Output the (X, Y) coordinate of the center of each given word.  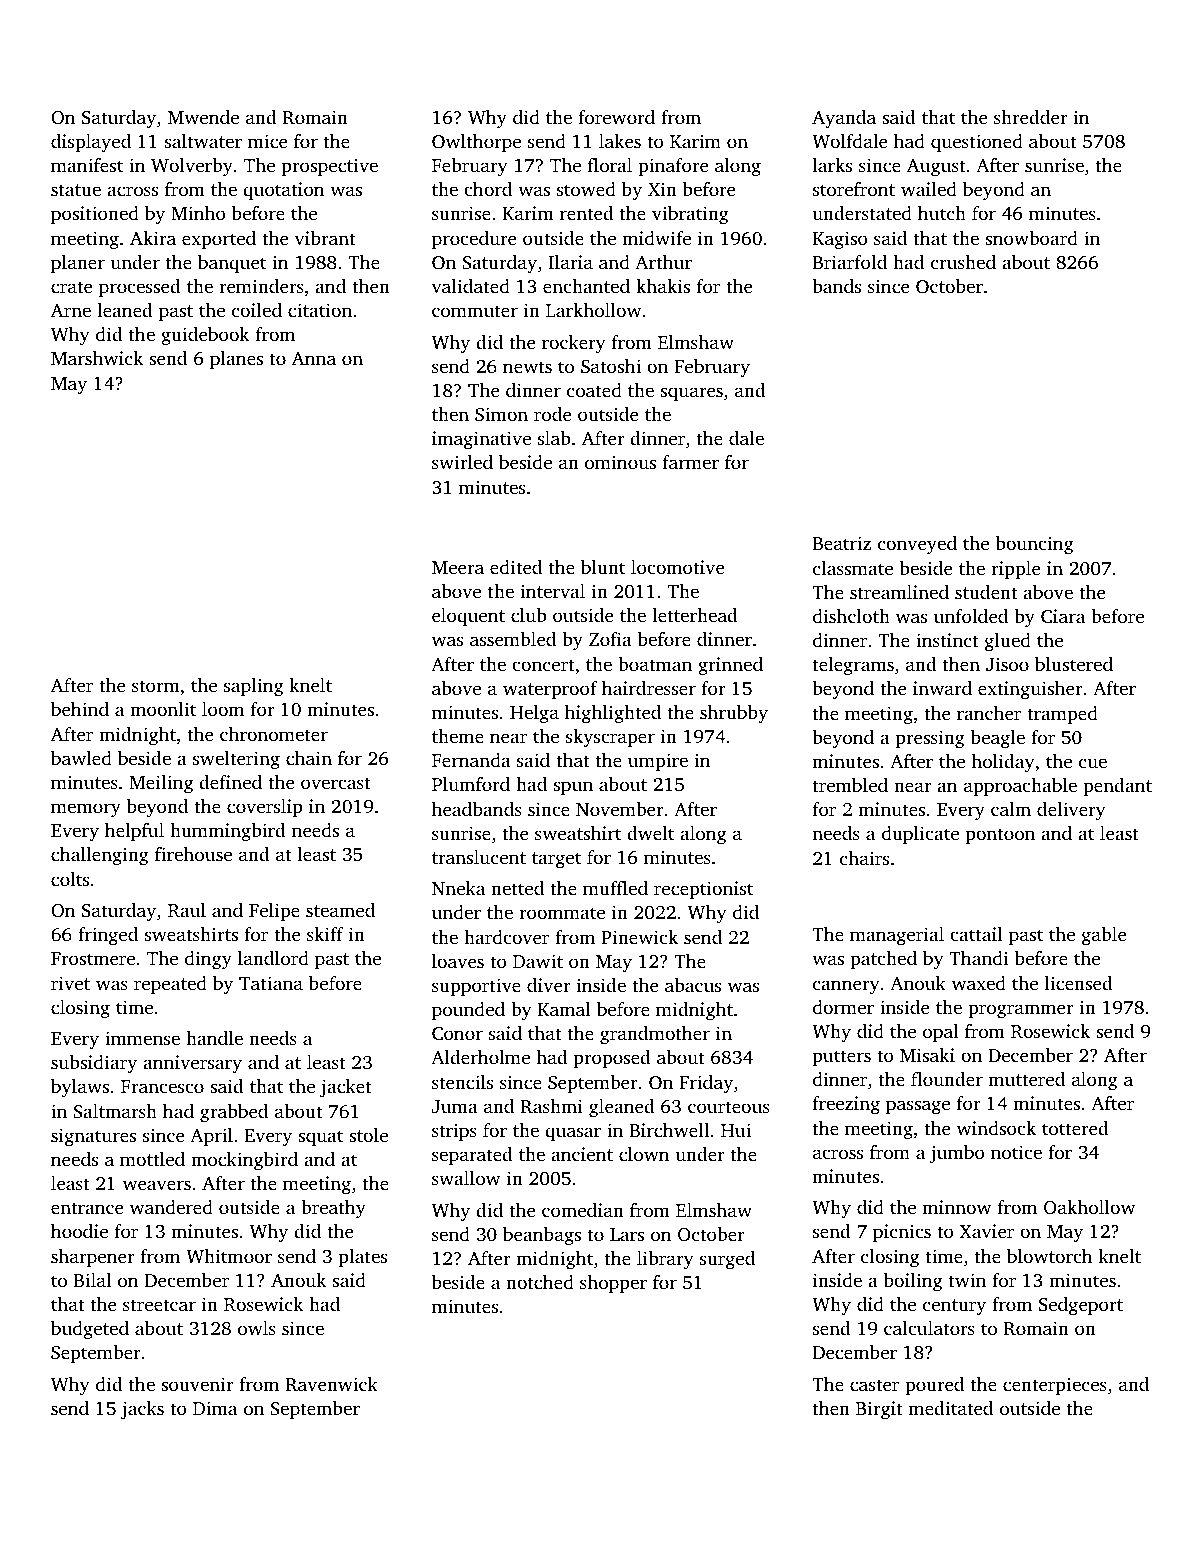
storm (156, 686)
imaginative (481, 440)
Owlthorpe (476, 143)
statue (76, 190)
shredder (1031, 117)
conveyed (917, 545)
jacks (142, 1410)
